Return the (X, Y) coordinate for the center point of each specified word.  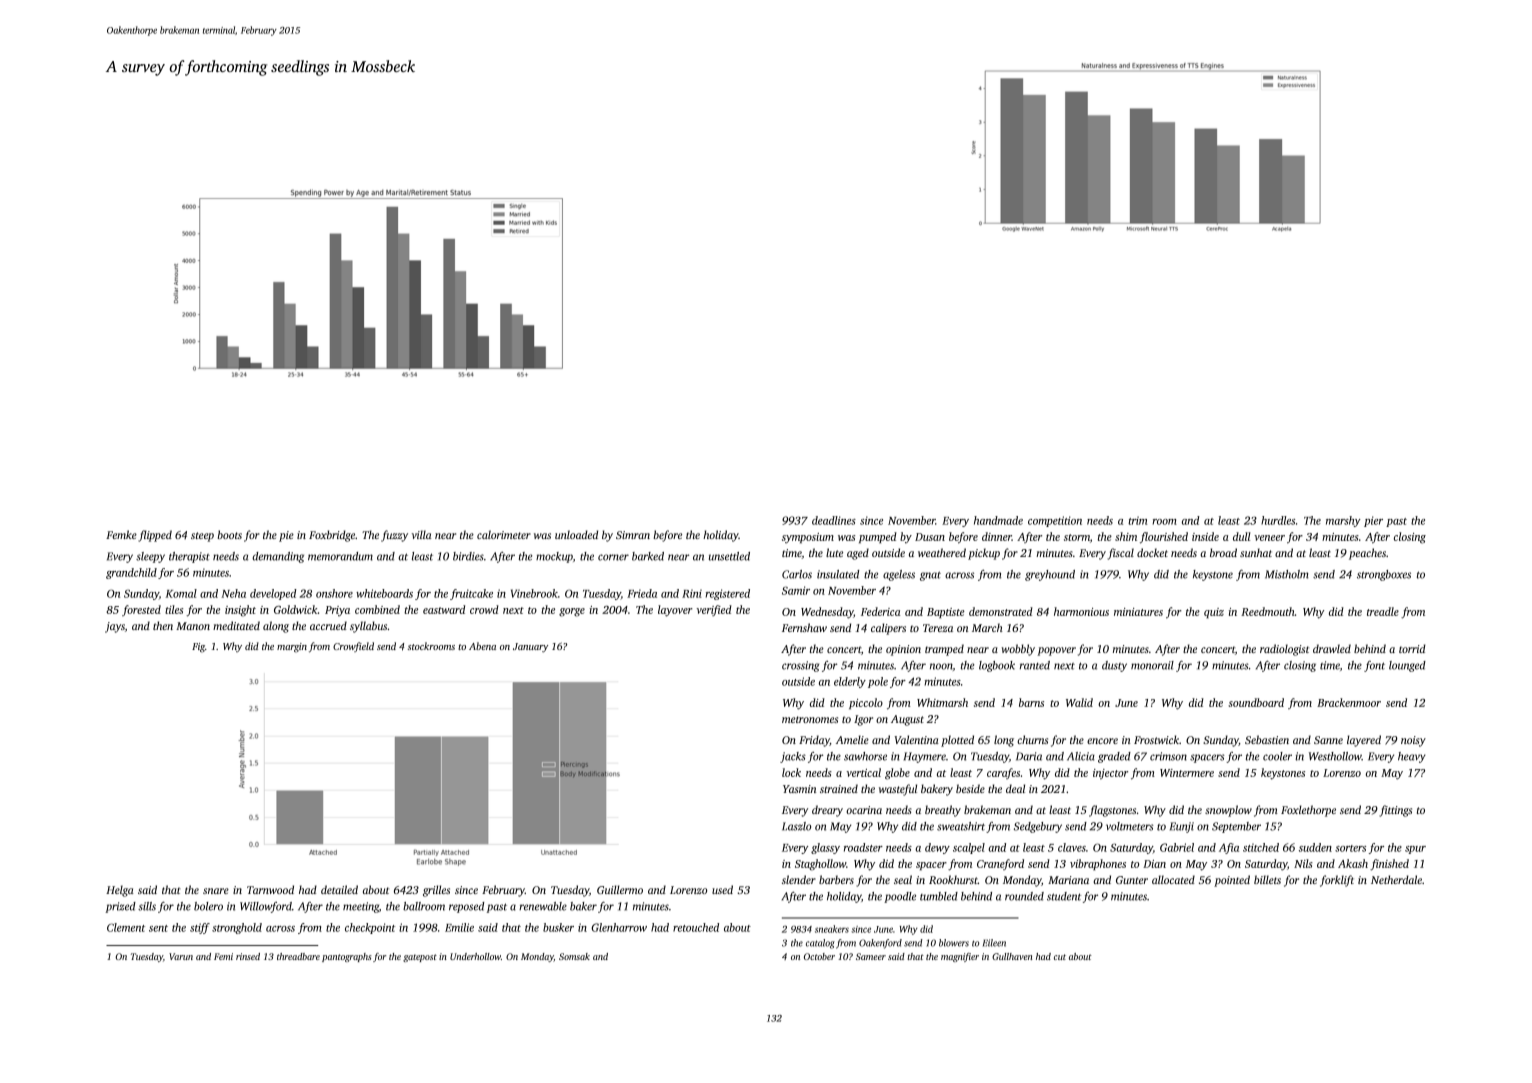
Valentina (917, 739)
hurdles (1278, 520)
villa (421, 534)
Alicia (1081, 756)
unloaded (576, 534)
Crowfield (353, 647)
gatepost (420, 958)
